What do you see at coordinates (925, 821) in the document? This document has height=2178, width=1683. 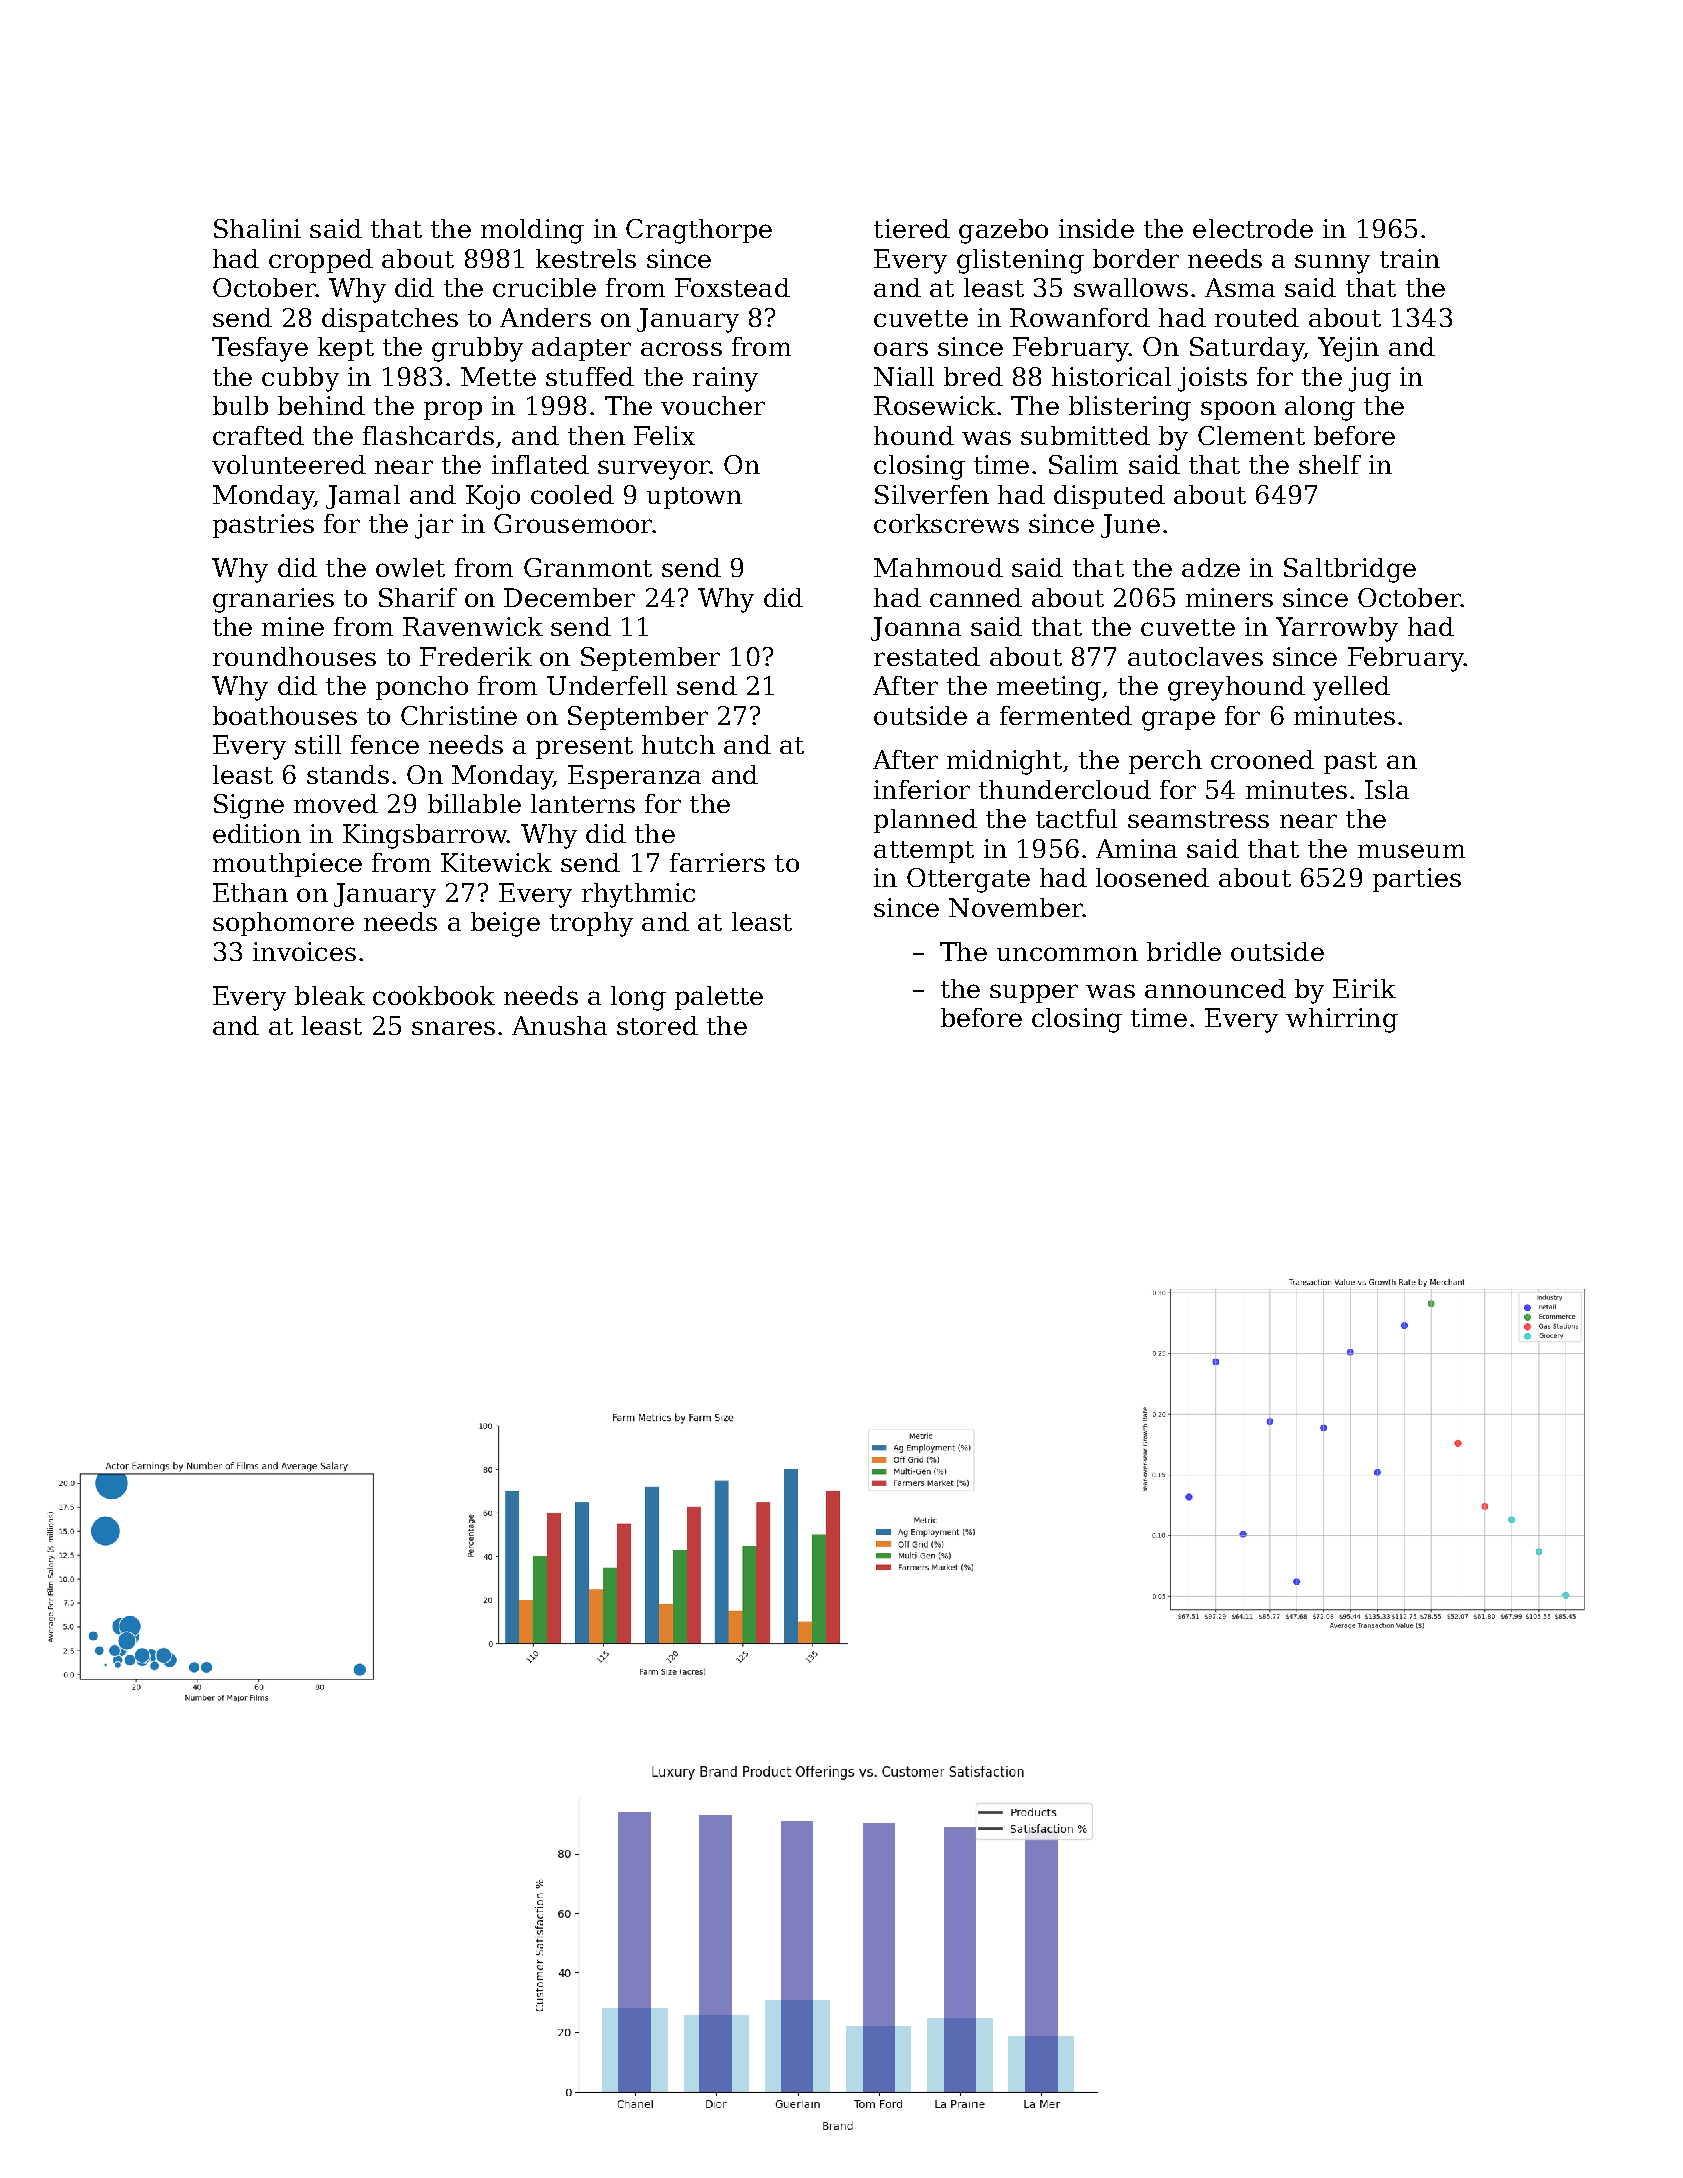 I see `planned` at bounding box center [925, 821].
